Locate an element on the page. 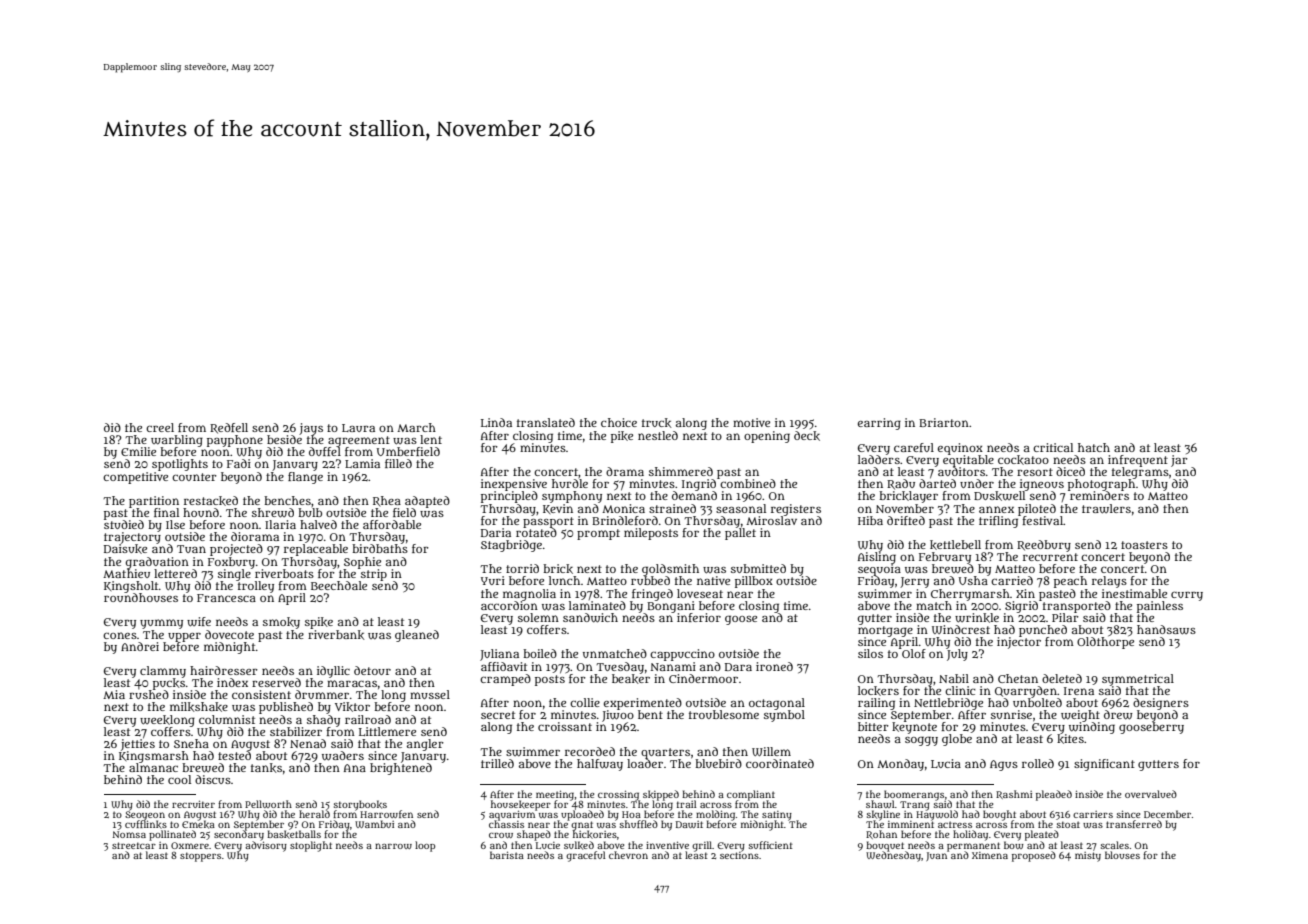 Image resolution: width=1308 pixels, height=924 pixels. secondary is located at coordinates (239, 836).
